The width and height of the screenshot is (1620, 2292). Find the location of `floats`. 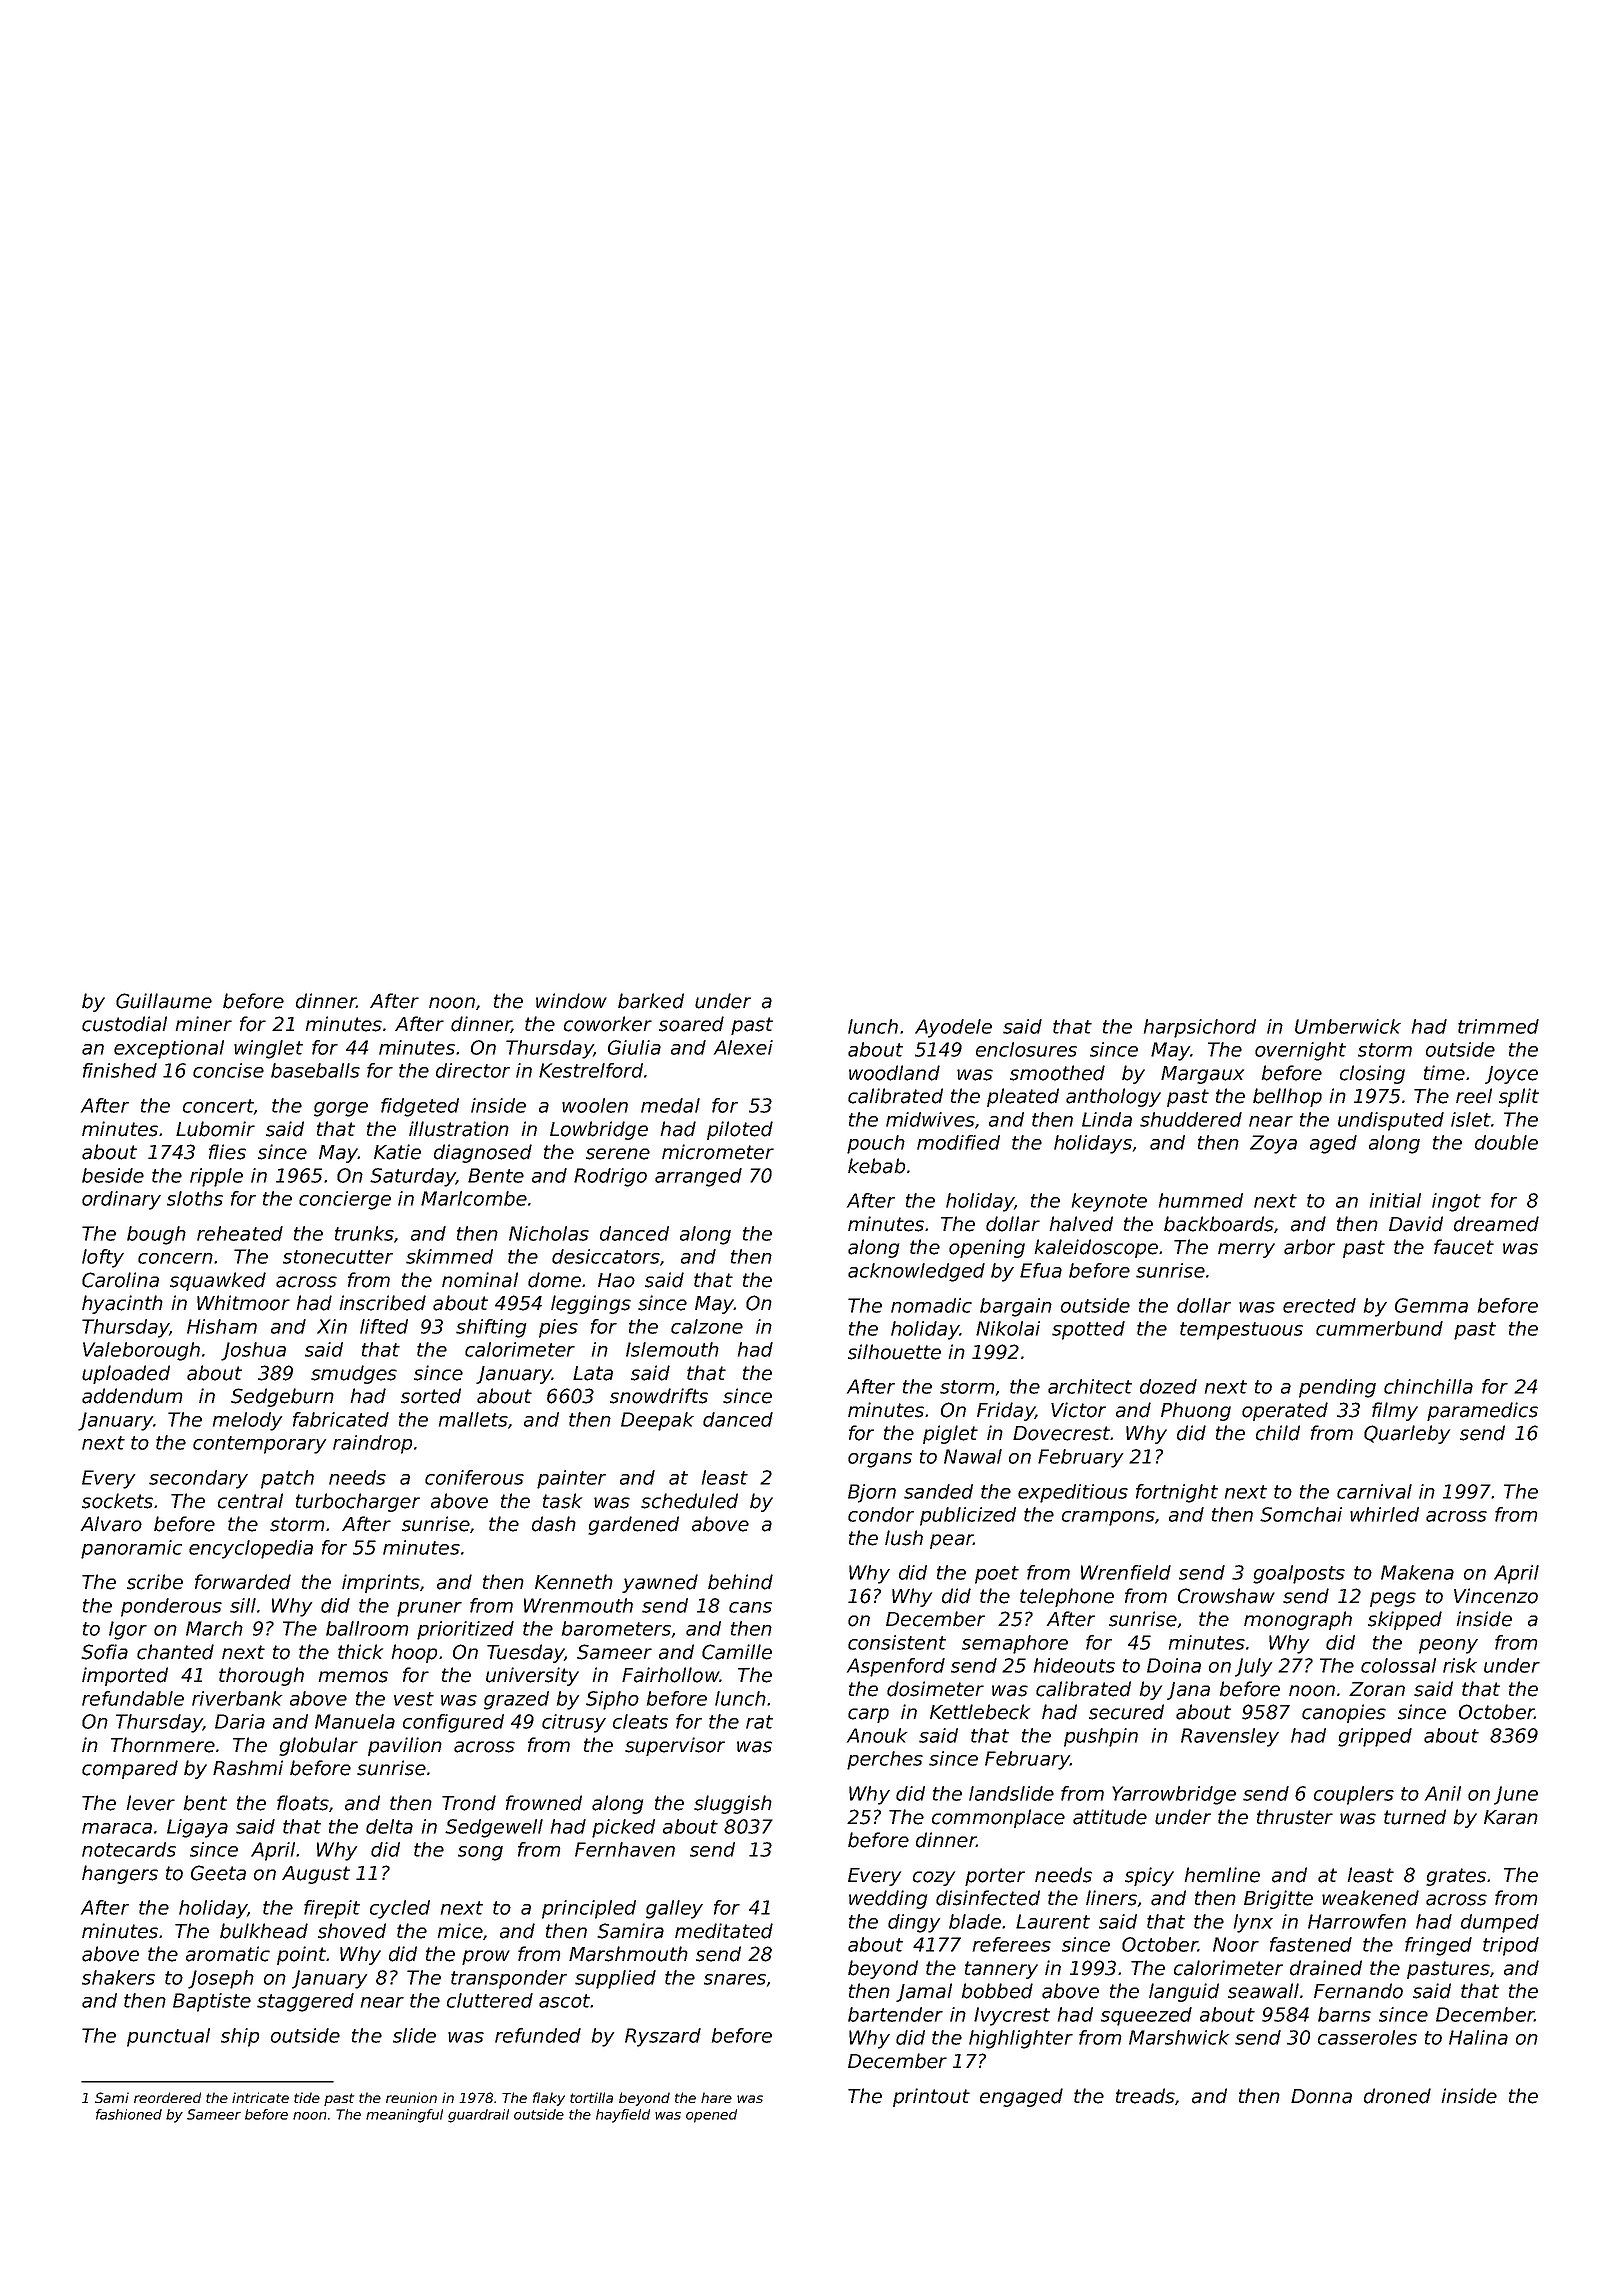

floats is located at coordinates (303, 1803).
